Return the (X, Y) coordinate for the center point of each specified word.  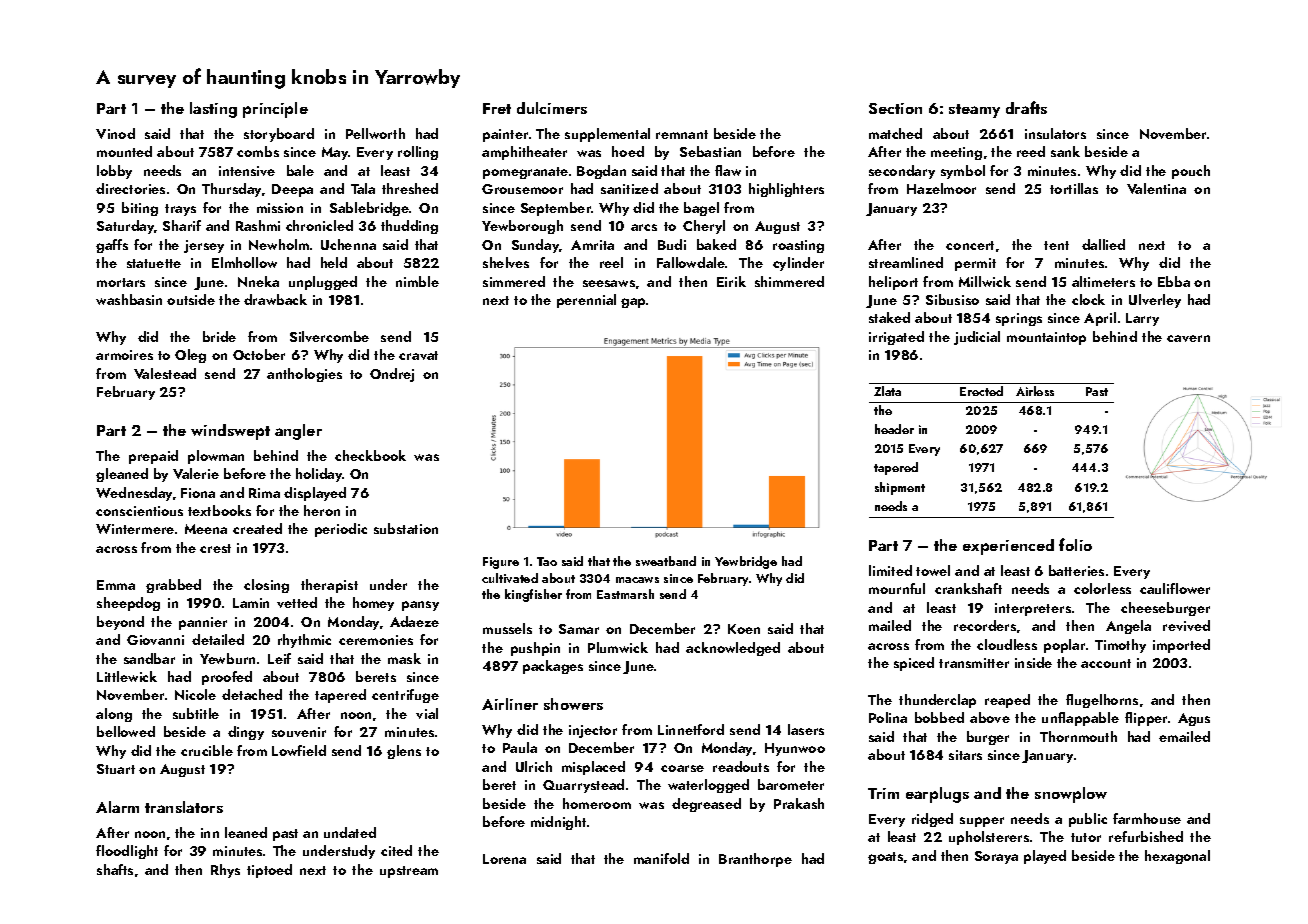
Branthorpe (755, 860)
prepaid (153, 457)
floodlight (127, 852)
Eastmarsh (625, 594)
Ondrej (392, 375)
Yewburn (227, 658)
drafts (1026, 107)
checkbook (370, 455)
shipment (900, 488)
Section (895, 108)
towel (933, 570)
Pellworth (375, 133)
